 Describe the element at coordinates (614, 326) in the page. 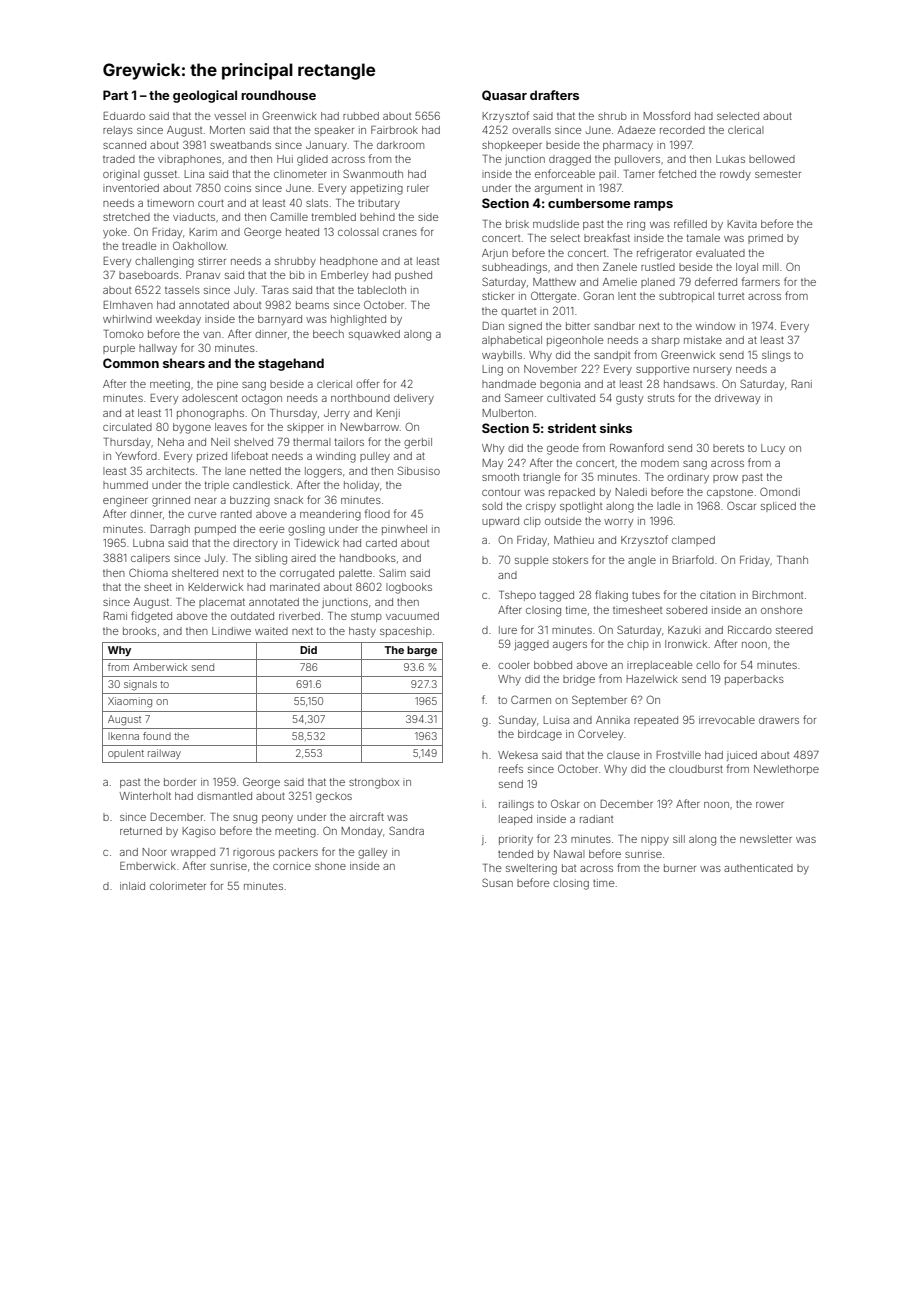

I see `sandbar` at that location.
